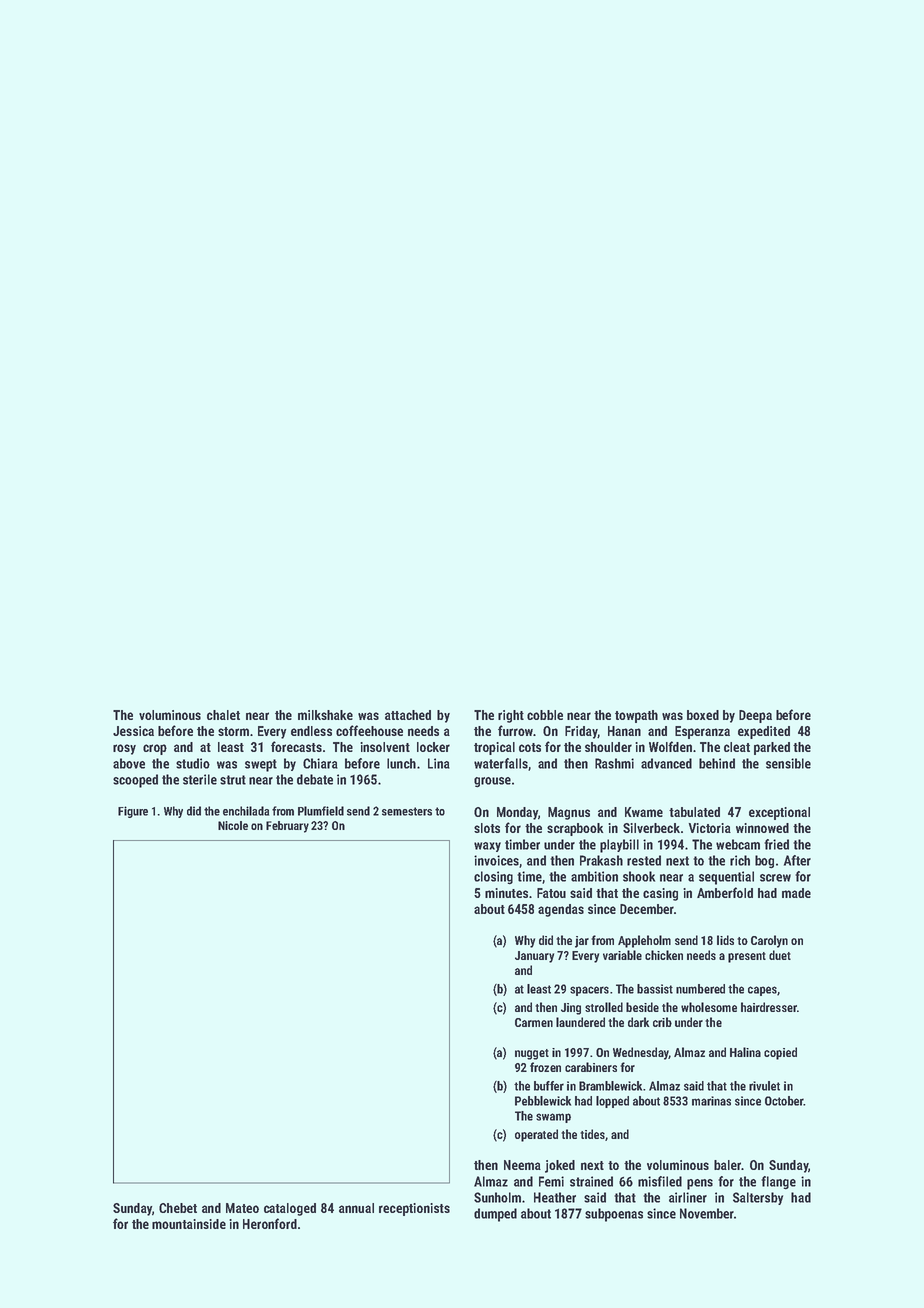 This screenshot has height=1308, width=924. What do you see at coordinates (133, 731) in the screenshot?
I see `Jessica` at bounding box center [133, 731].
